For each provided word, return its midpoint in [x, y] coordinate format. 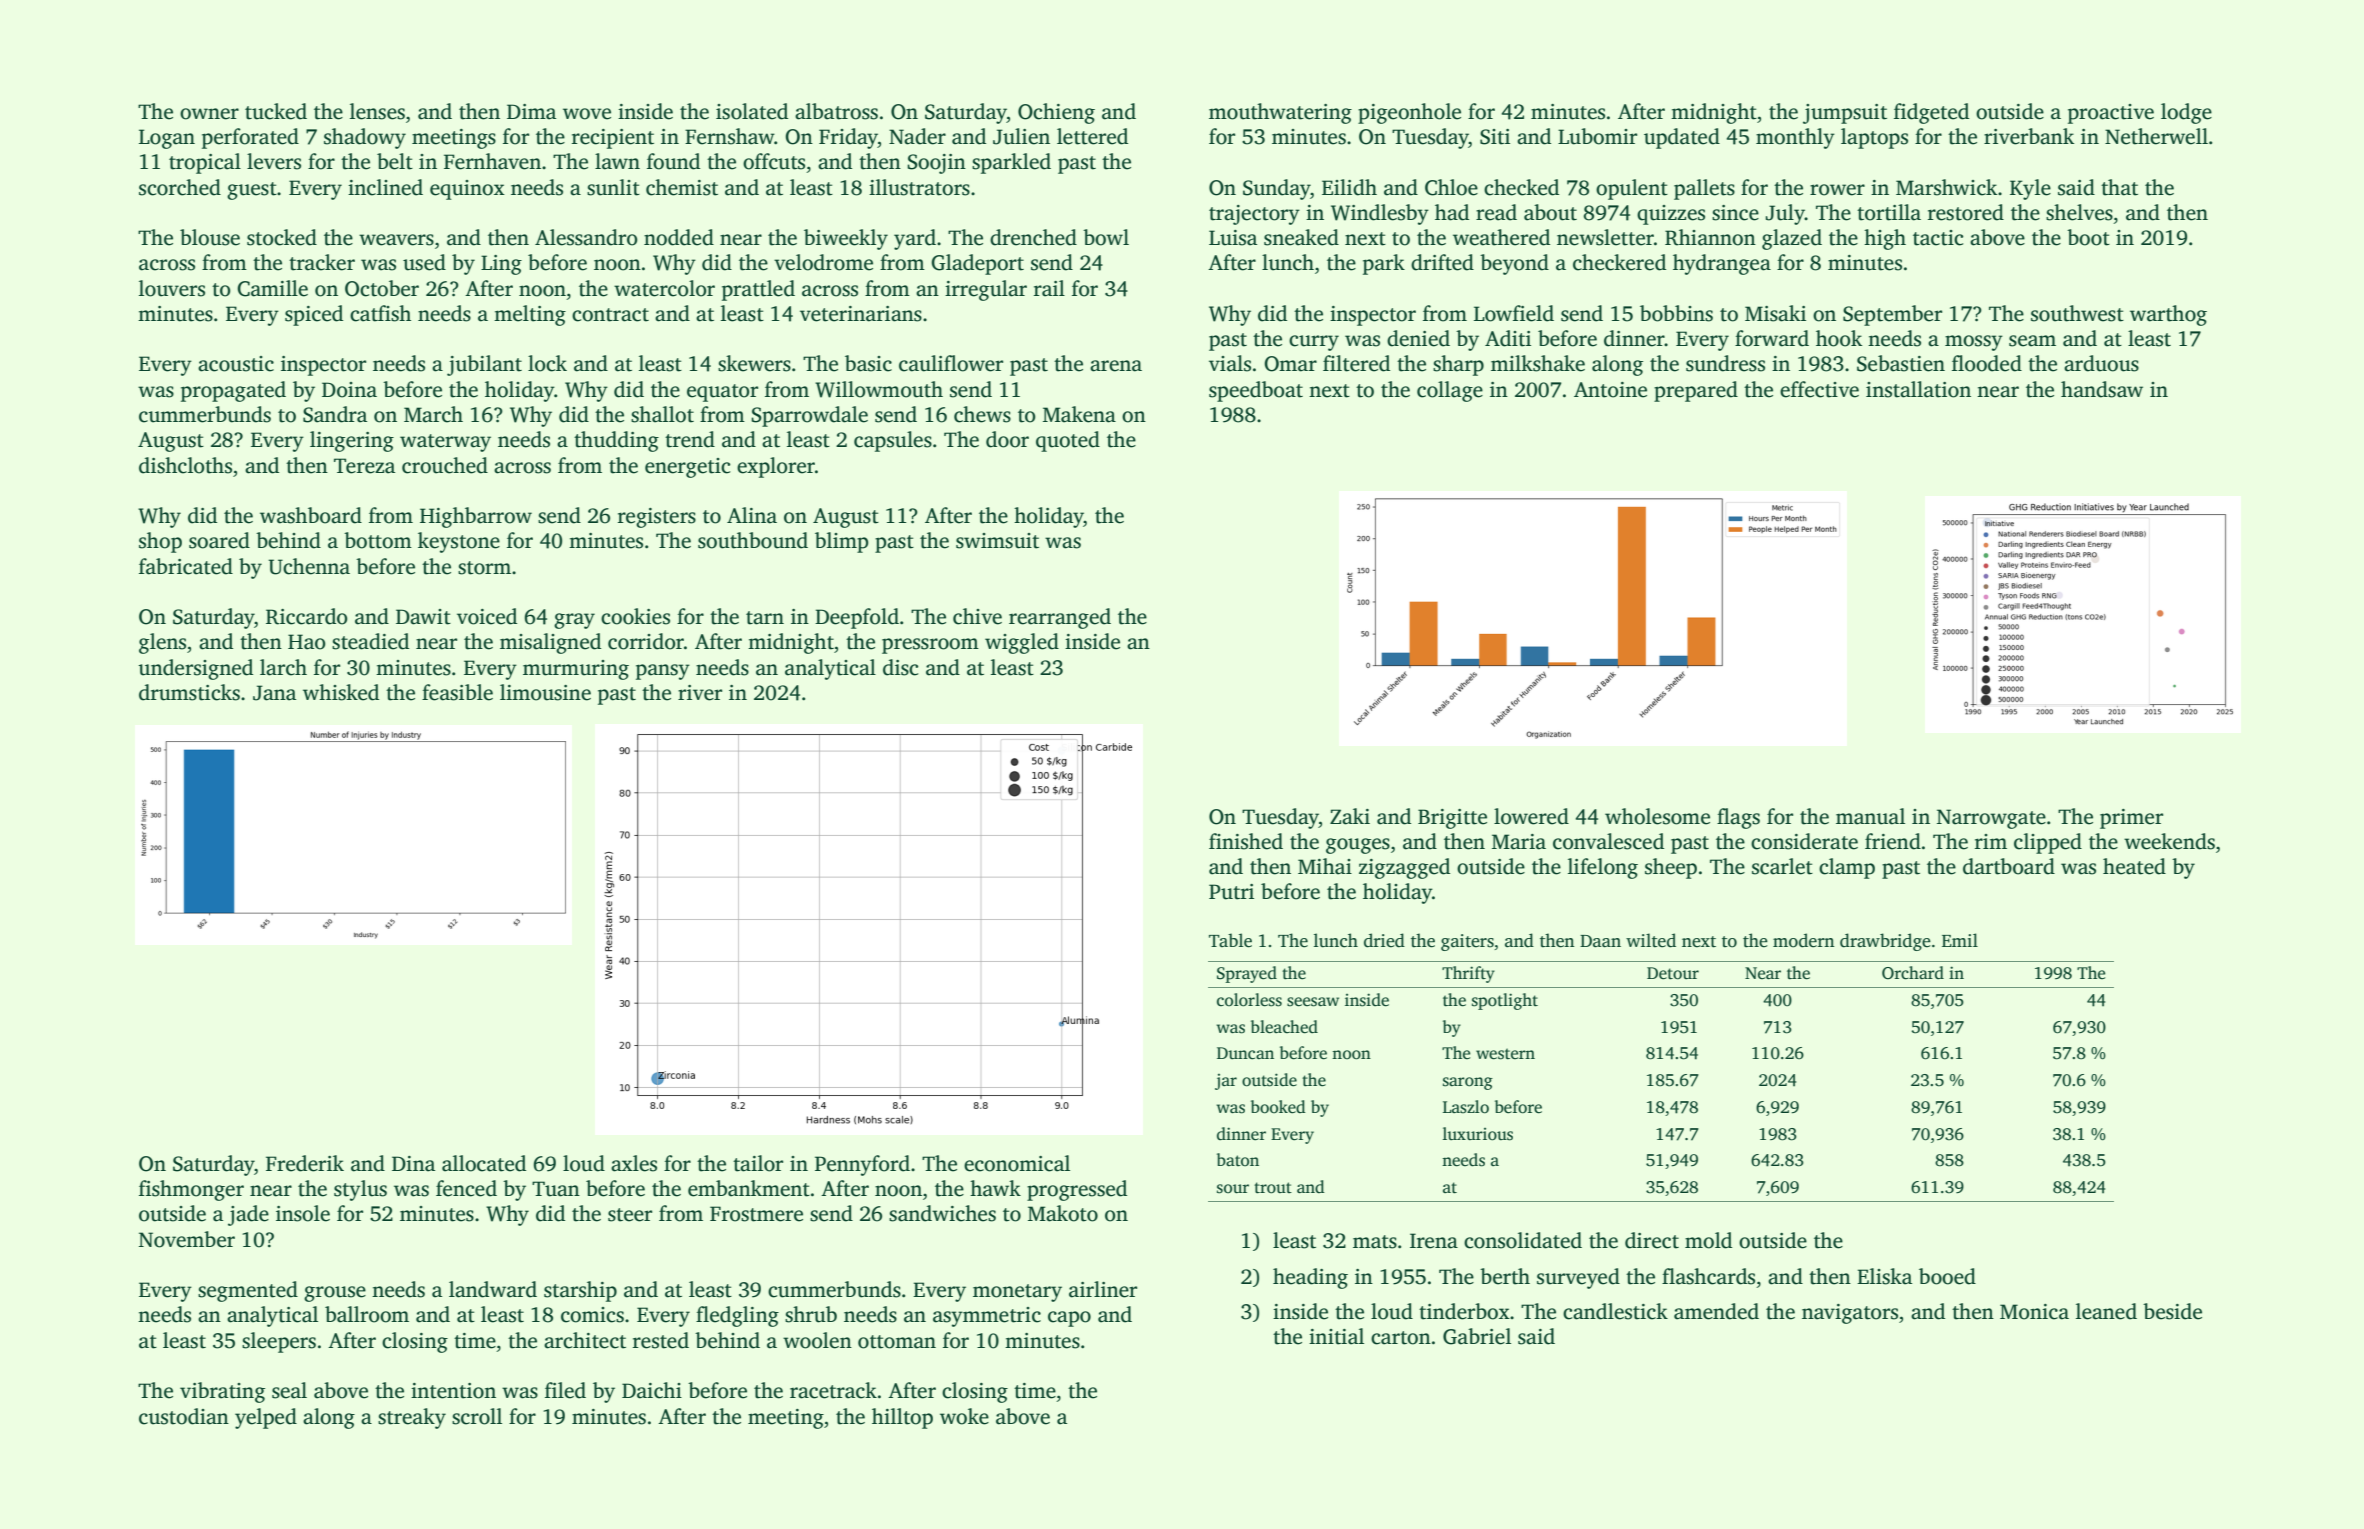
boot [2088, 237]
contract [610, 315]
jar [1226, 1082]
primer [2131, 819]
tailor [758, 1163]
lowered [1531, 816]
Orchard [1913, 973]
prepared [1696, 391]
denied [1418, 338]
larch [283, 667]
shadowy [365, 138]
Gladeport [977, 264]
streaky [412, 1418]
